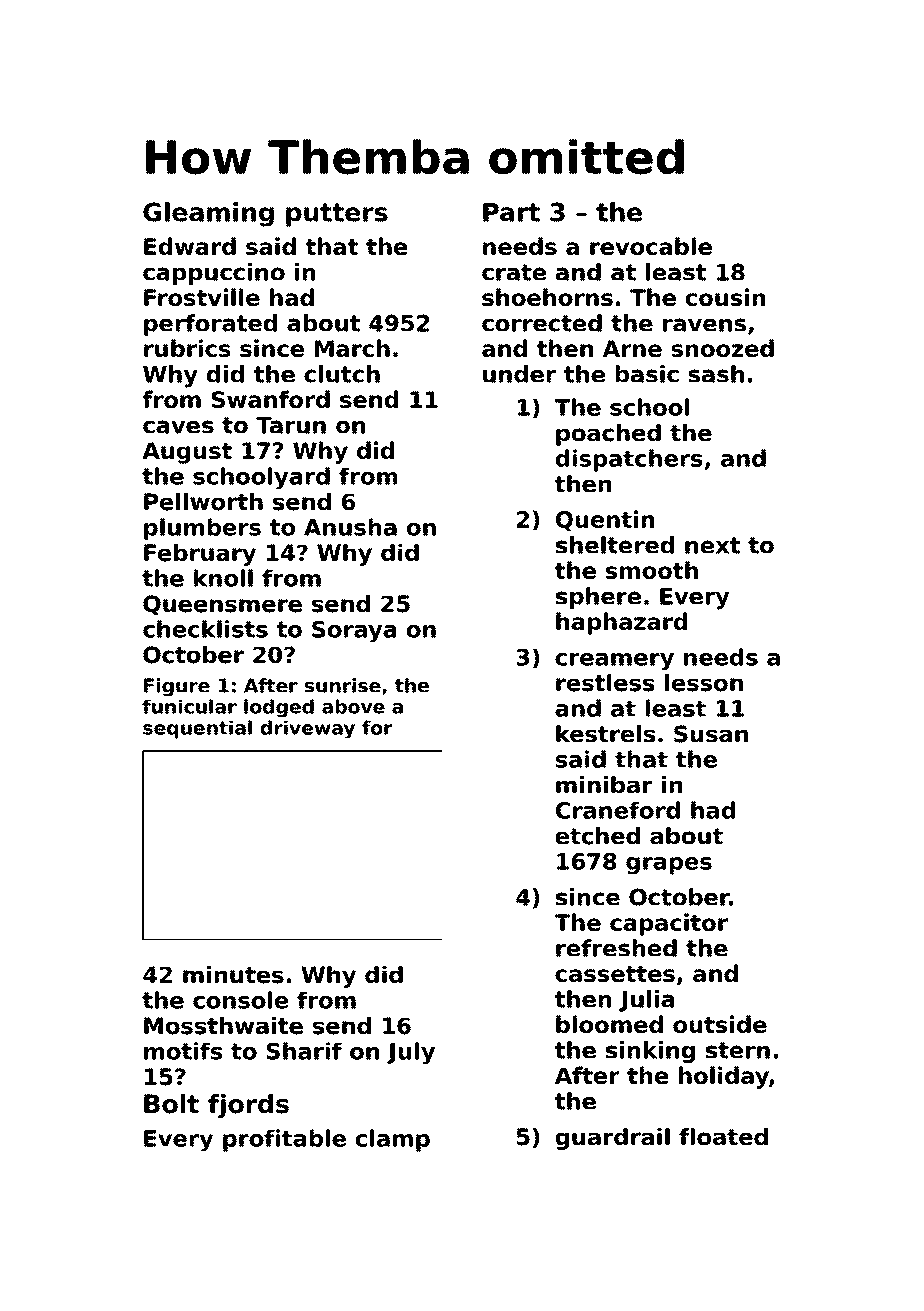 The height and width of the screenshot is (1311, 924). Describe the element at coordinates (354, 631) in the screenshot. I see `Soraya` at that location.
